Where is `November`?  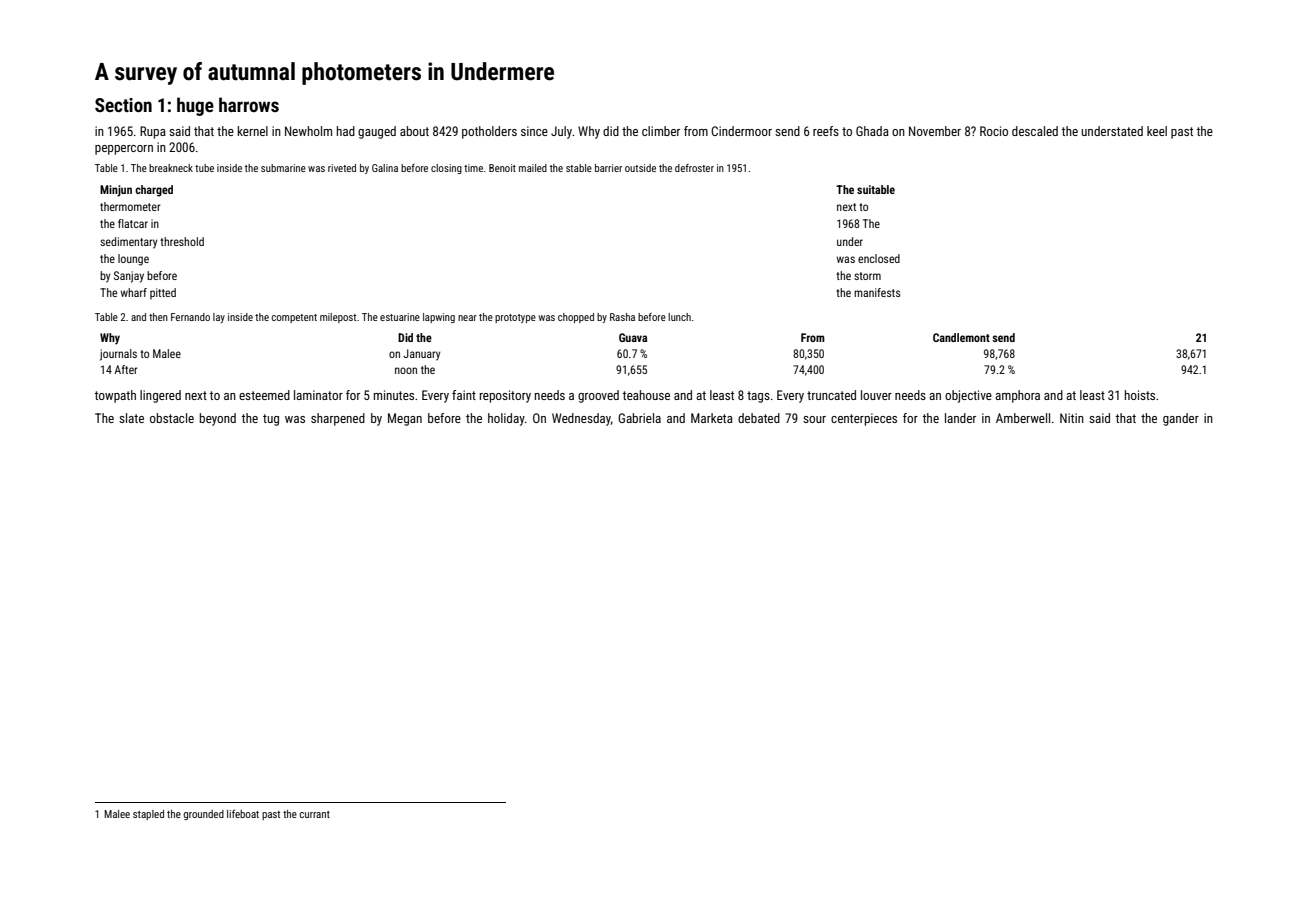 November is located at coordinates (935, 131).
